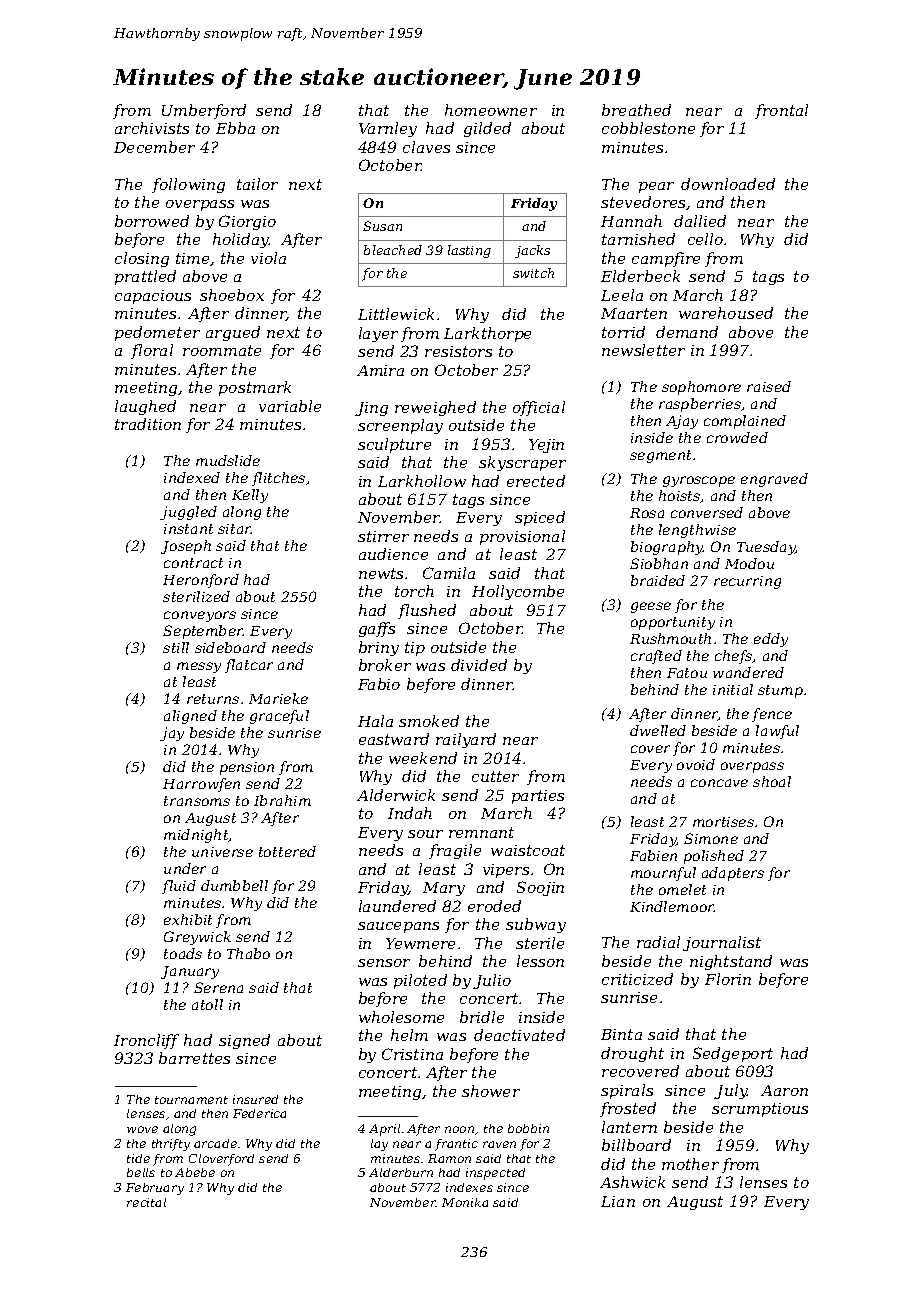 The height and width of the page is (1308, 924). What do you see at coordinates (781, 111) in the page?
I see `frontal` at bounding box center [781, 111].
